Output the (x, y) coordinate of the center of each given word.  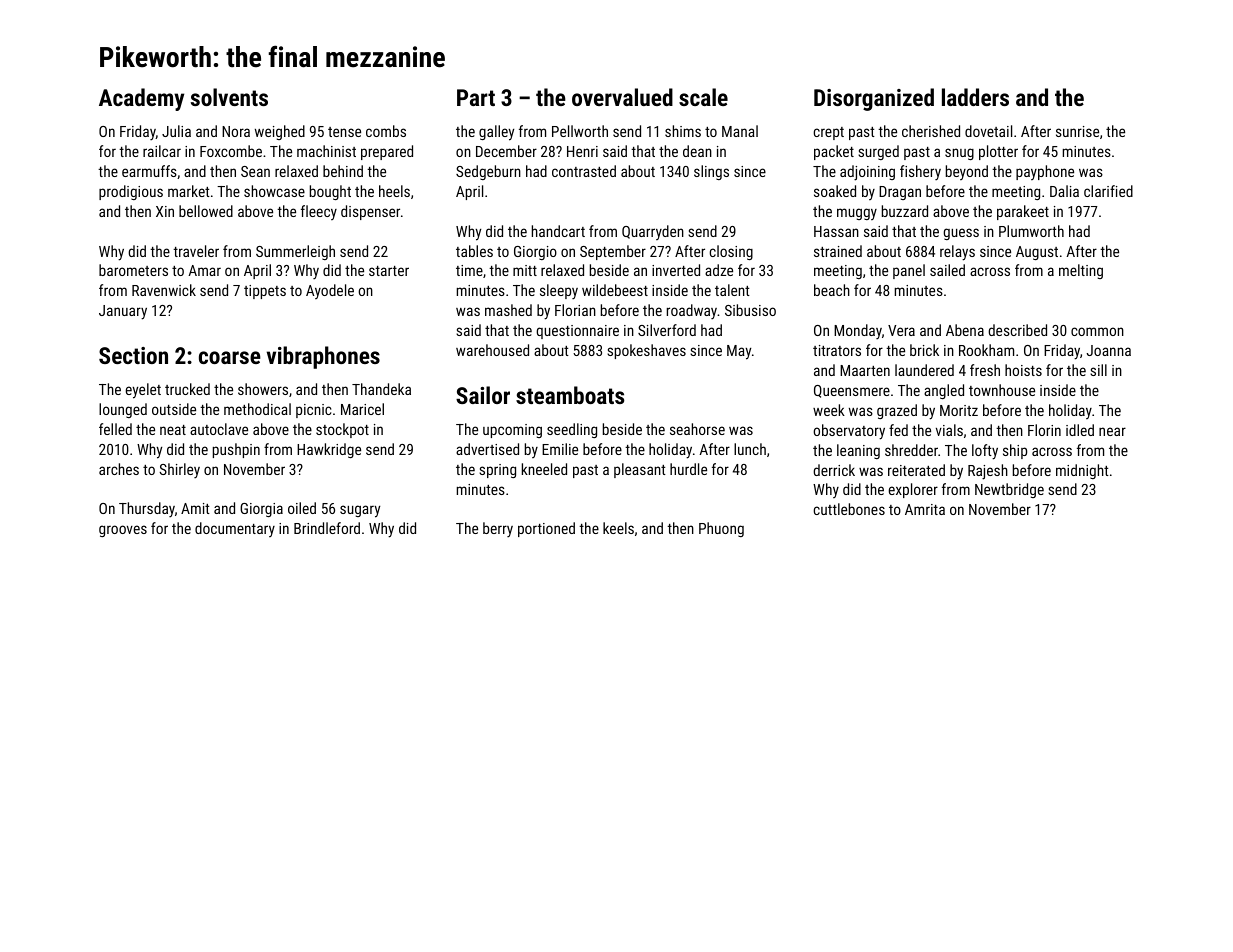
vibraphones (323, 357)
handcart (558, 231)
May (739, 352)
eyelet (143, 391)
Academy (141, 99)
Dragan (900, 193)
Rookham (986, 350)
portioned (546, 529)
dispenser (370, 212)
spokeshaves (646, 351)
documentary (235, 529)
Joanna (1108, 350)
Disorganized (874, 99)
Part (476, 97)
